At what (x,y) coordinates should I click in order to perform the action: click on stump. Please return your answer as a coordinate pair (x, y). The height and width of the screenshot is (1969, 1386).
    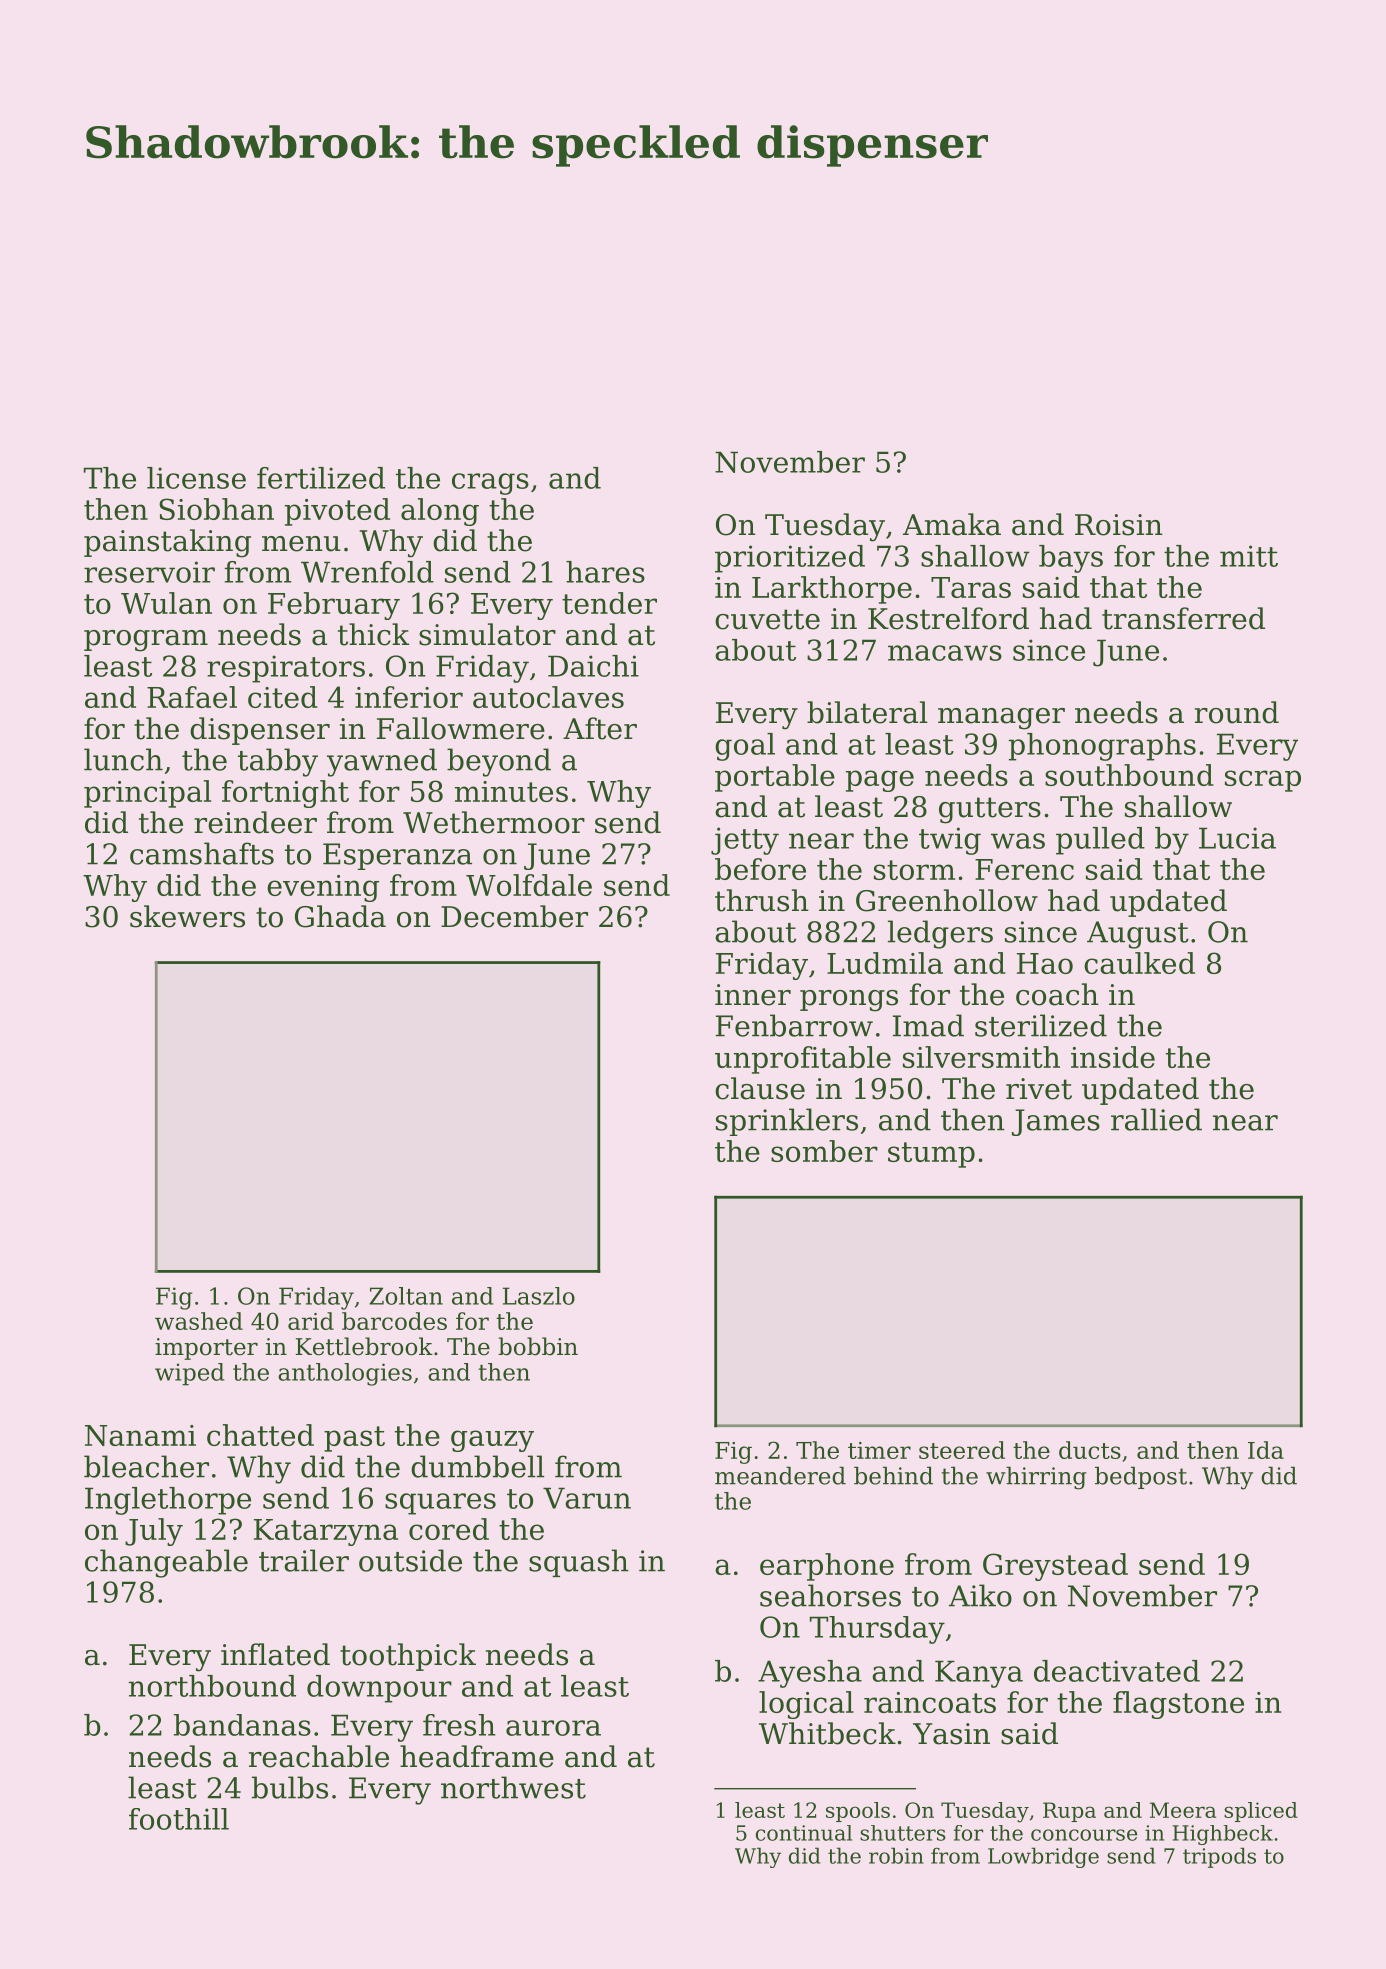
    Looking at the image, I should click on (931, 1155).
